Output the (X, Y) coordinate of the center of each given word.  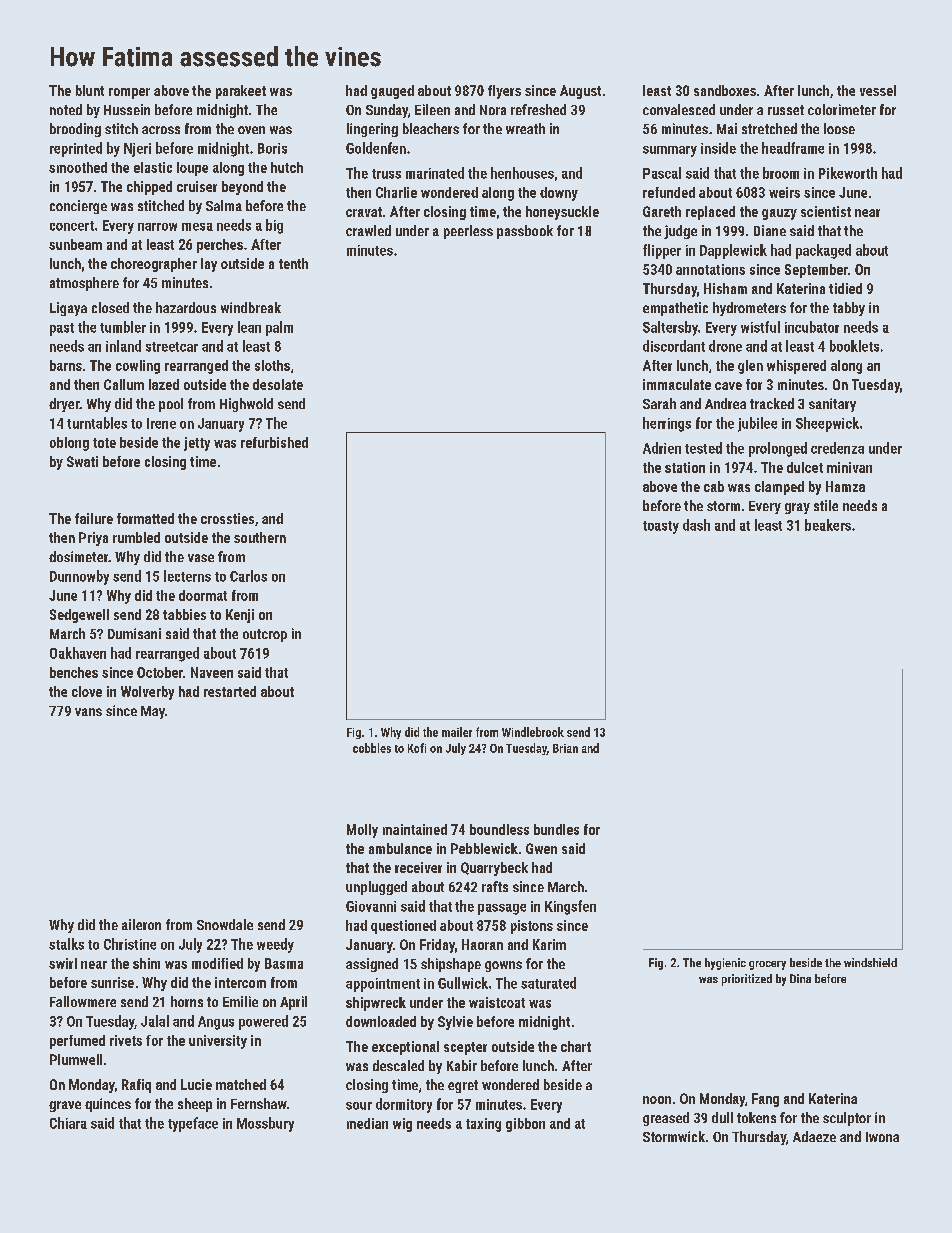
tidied (845, 288)
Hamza (845, 486)
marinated (435, 173)
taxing (483, 1125)
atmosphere (84, 284)
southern (260, 537)
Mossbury (265, 1124)
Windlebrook (533, 732)
